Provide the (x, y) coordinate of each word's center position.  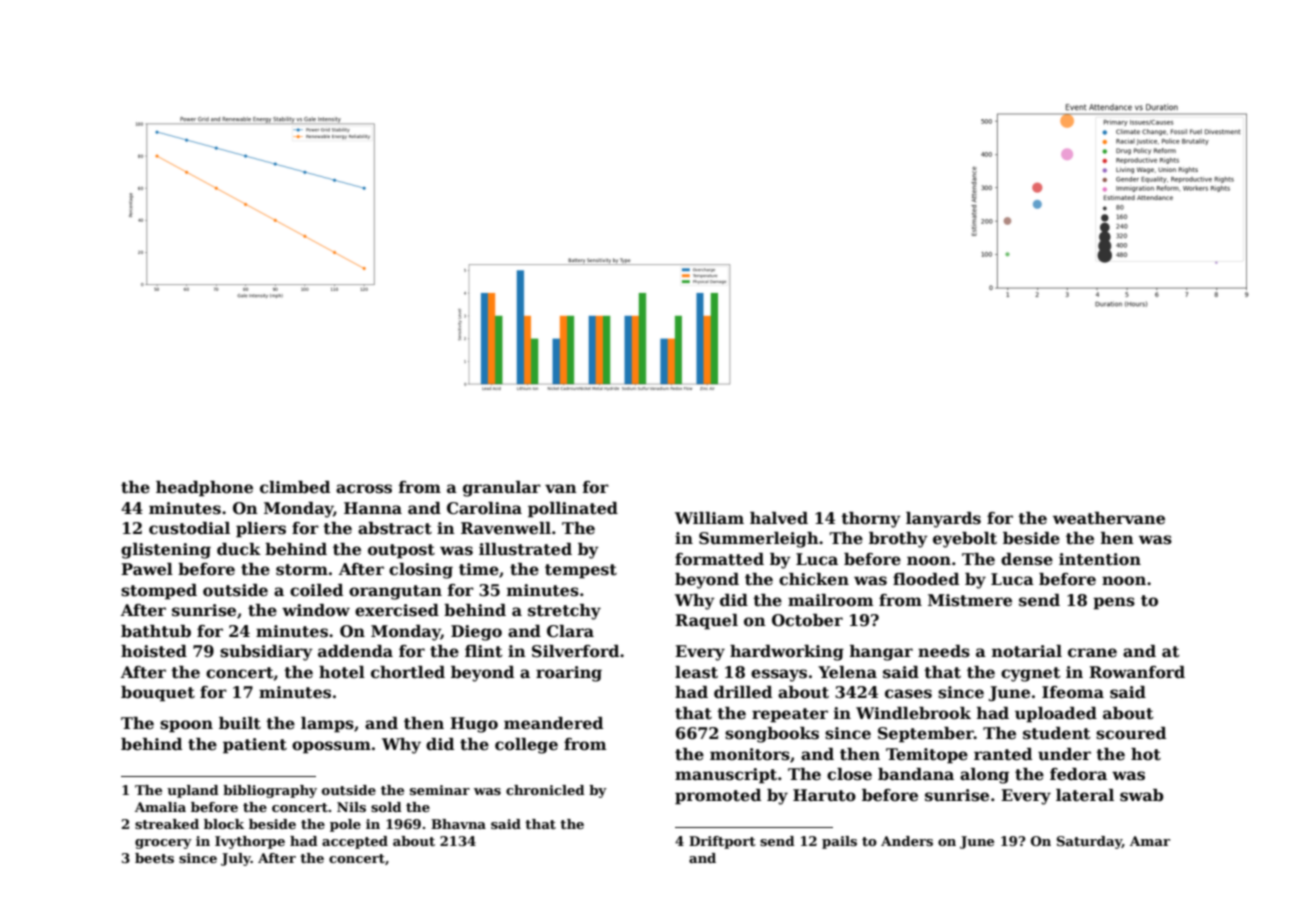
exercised (397, 610)
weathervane (1109, 518)
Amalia (160, 807)
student (1057, 733)
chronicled (545, 790)
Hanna (373, 508)
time (479, 569)
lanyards (943, 520)
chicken (814, 579)
